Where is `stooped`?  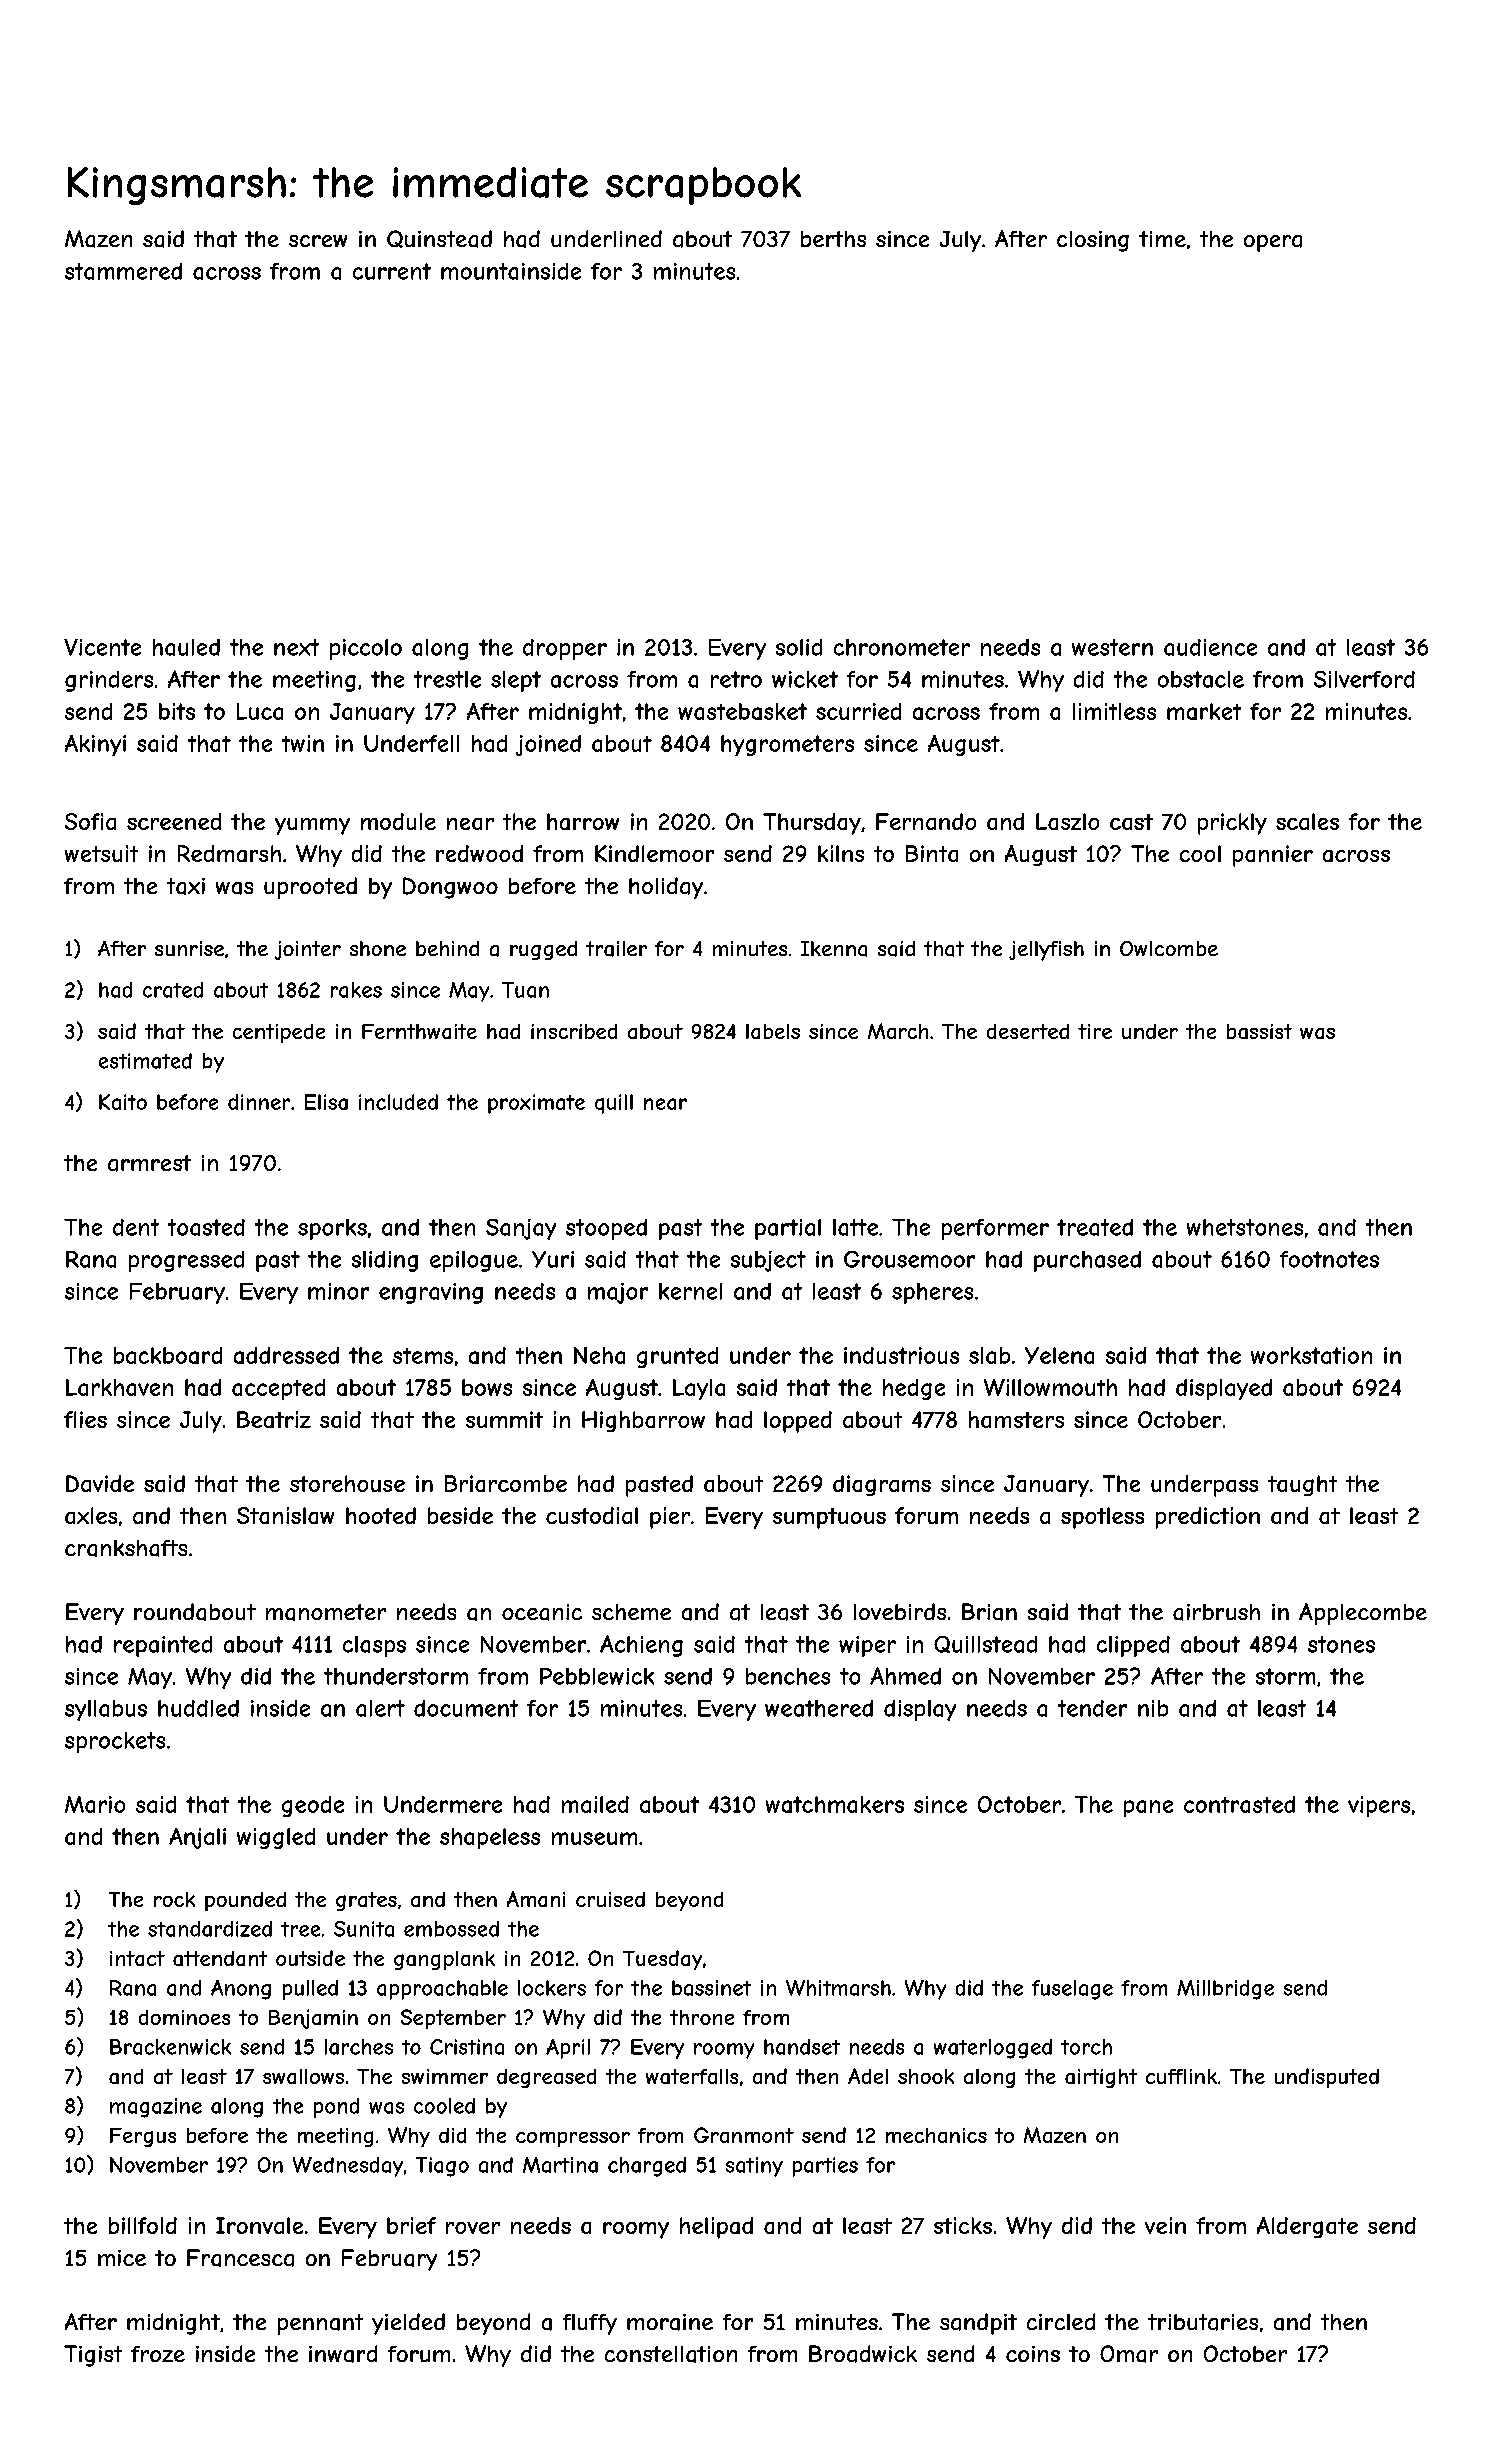
stooped is located at coordinates (606, 1229).
